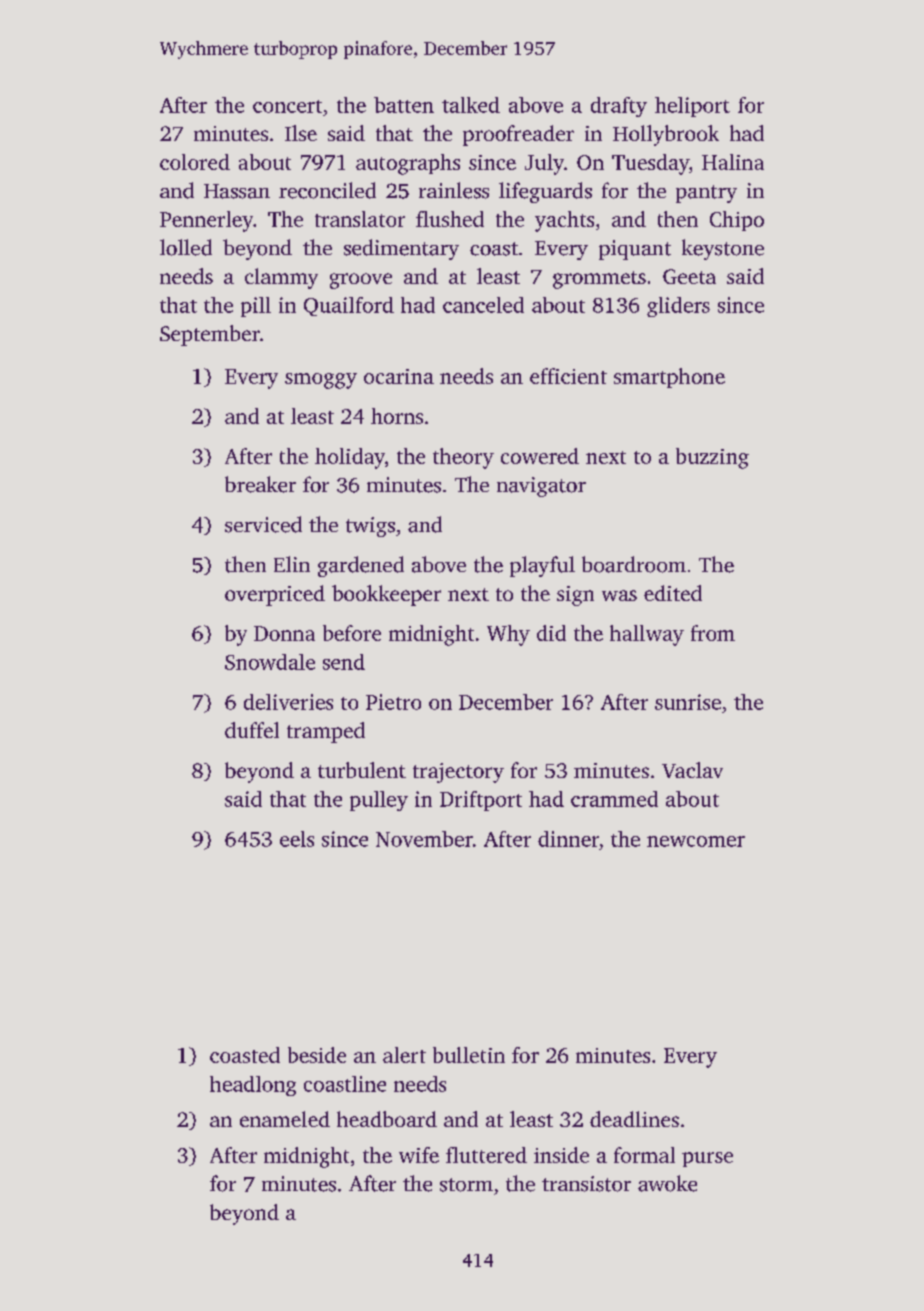 Image resolution: width=924 pixels, height=1311 pixels. Describe the element at coordinates (326, 732) in the screenshot. I see `tramped` at that location.
